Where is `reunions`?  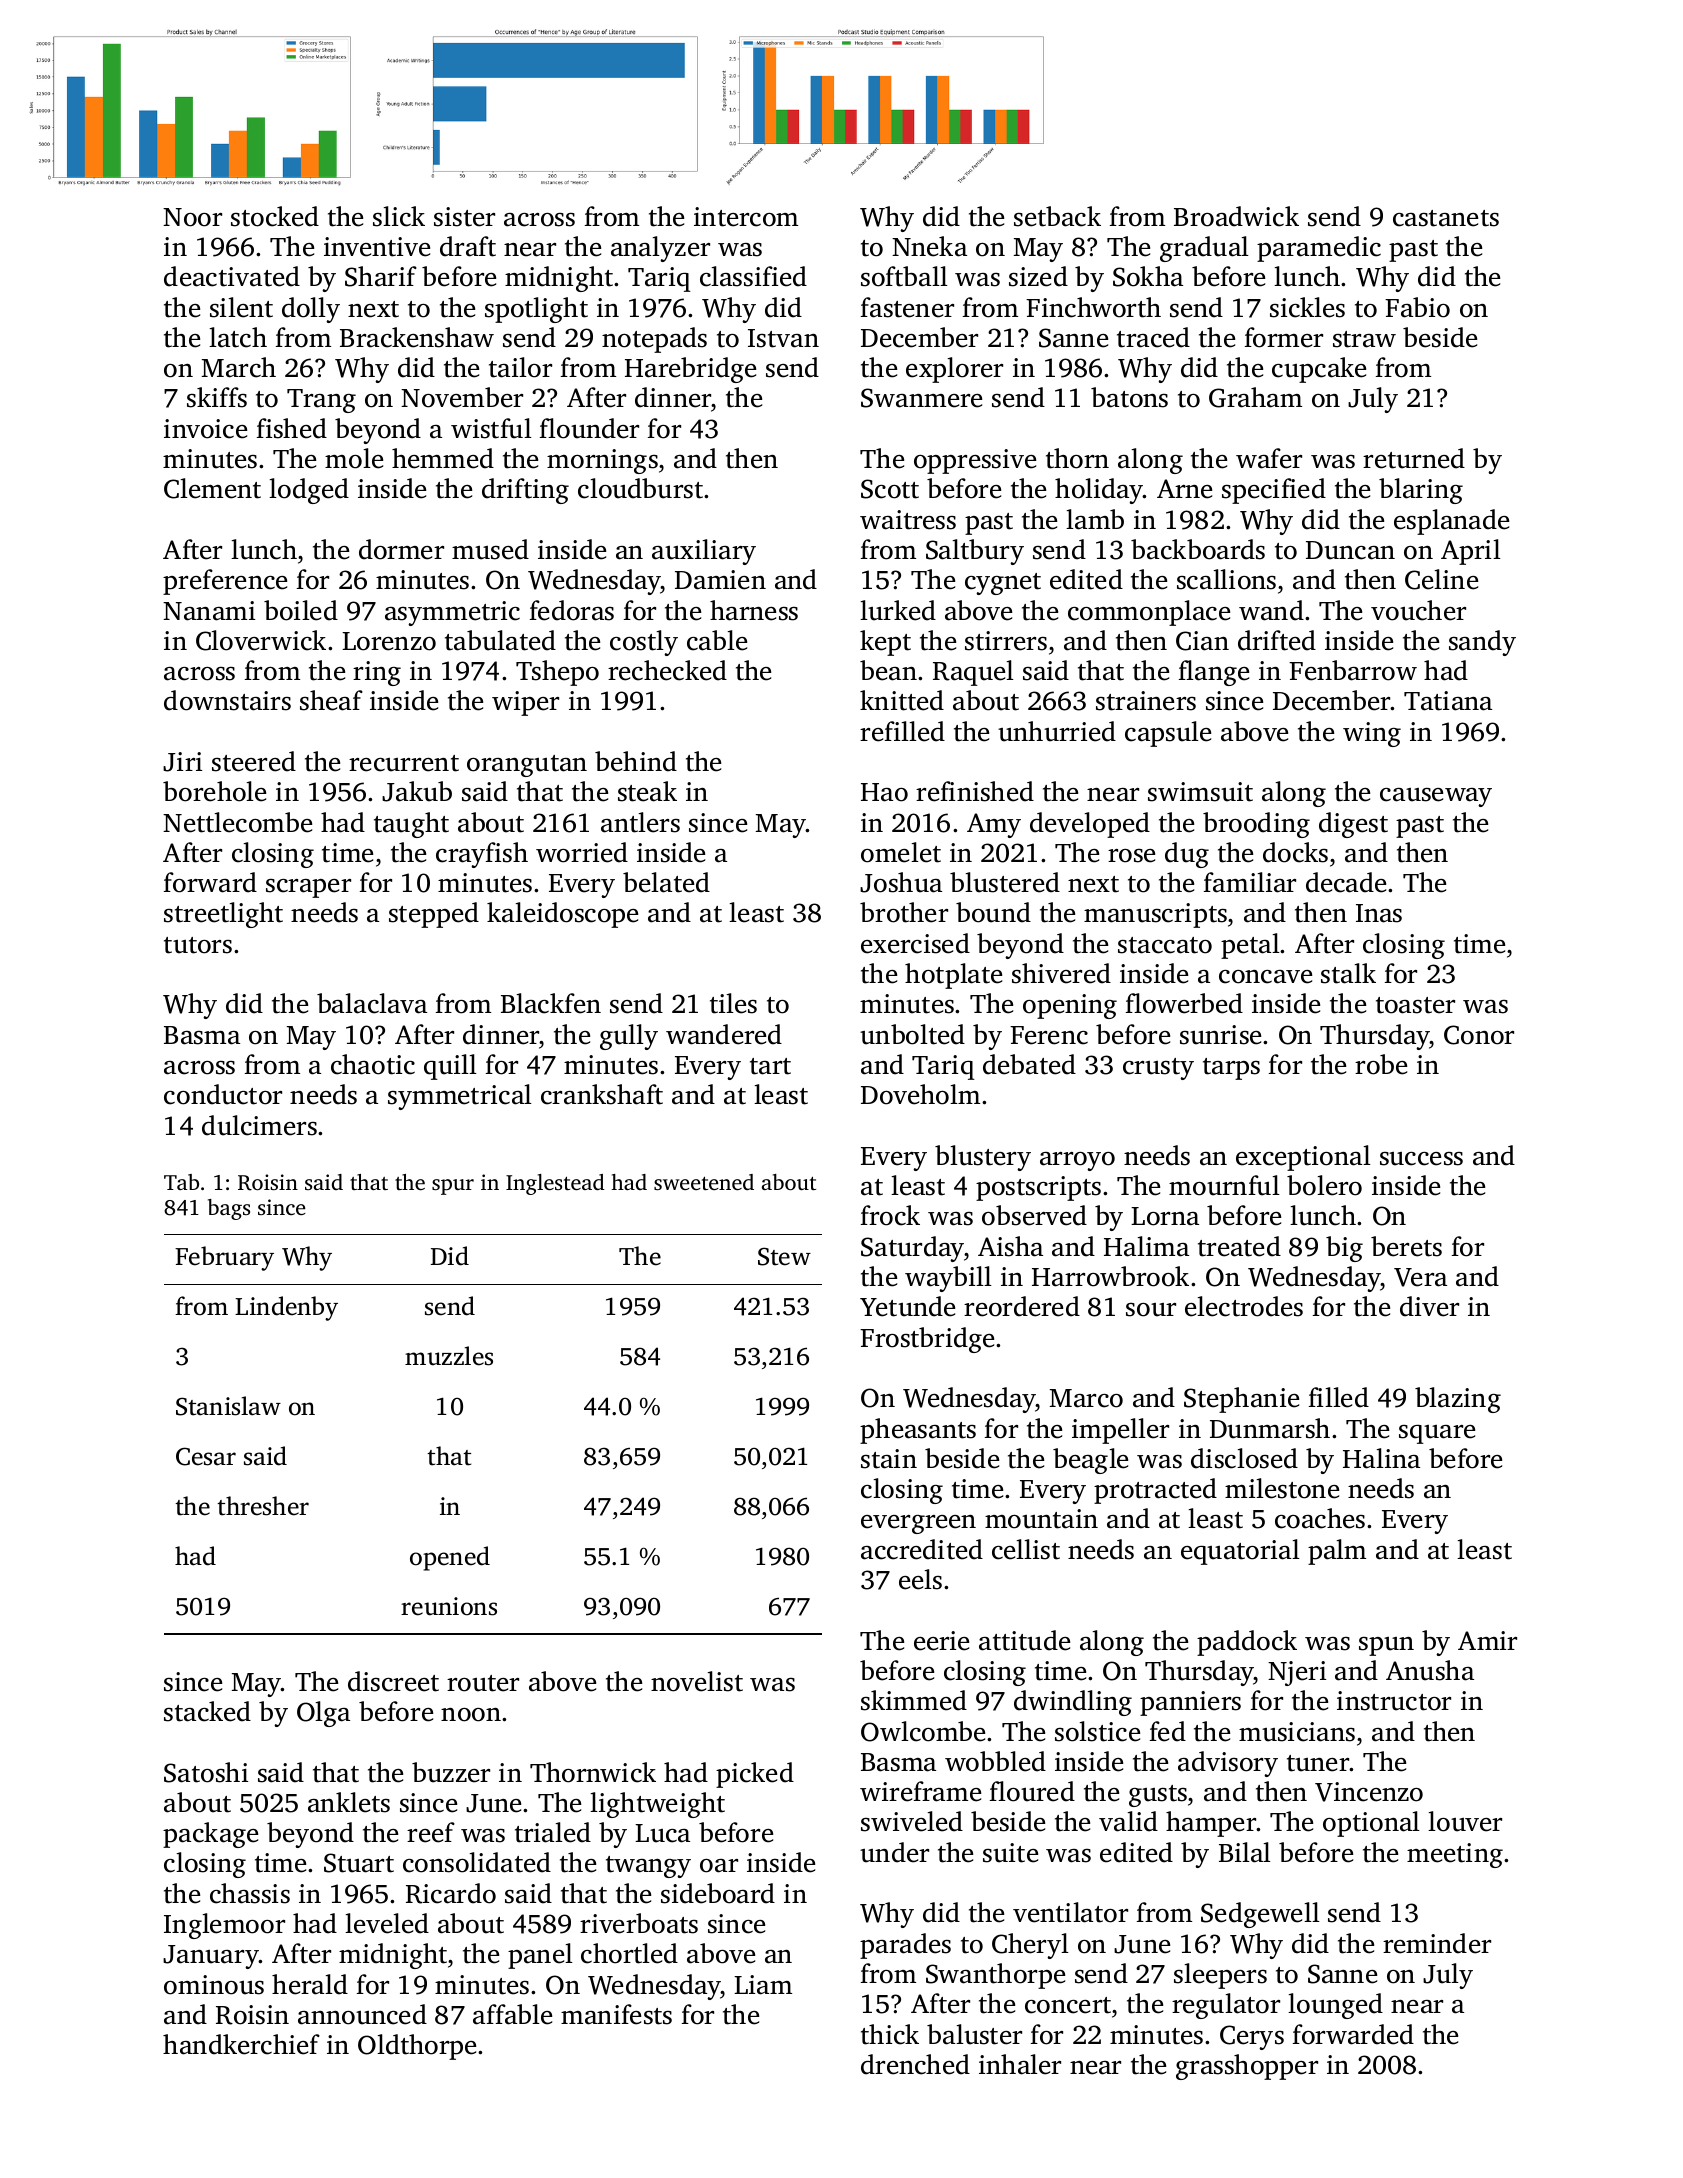 reunions is located at coordinates (449, 1606).
